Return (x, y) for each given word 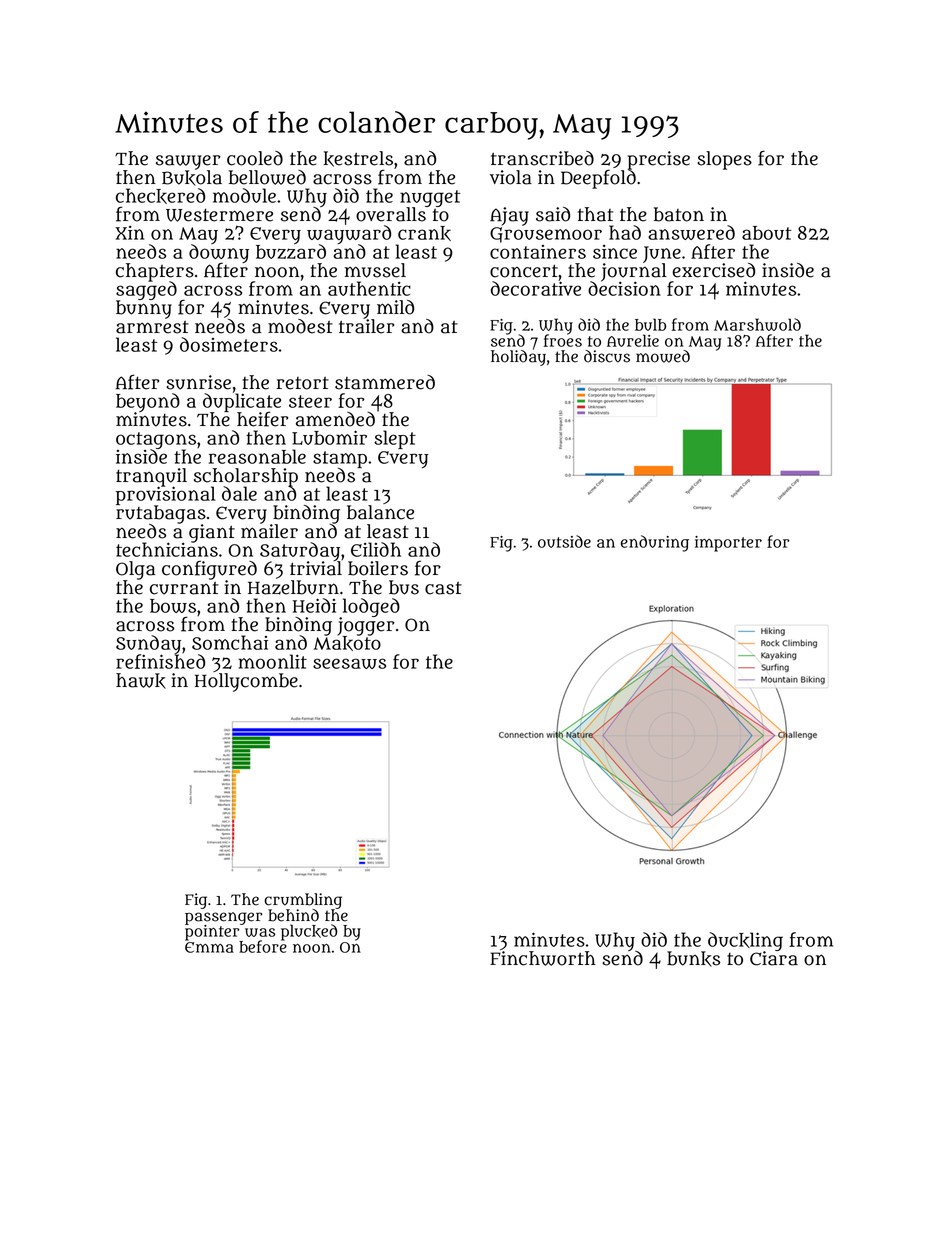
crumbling (303, 901)
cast (443, 588)
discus (607, 356)
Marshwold (757, 324)
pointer (212, 933)
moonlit (272, 661)
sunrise (198, 382)
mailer (269, 531)
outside (564, 541)
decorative (536, 288)
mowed (663, 356)
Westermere (219, 215)
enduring (655, 543)
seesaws (349, 663)
